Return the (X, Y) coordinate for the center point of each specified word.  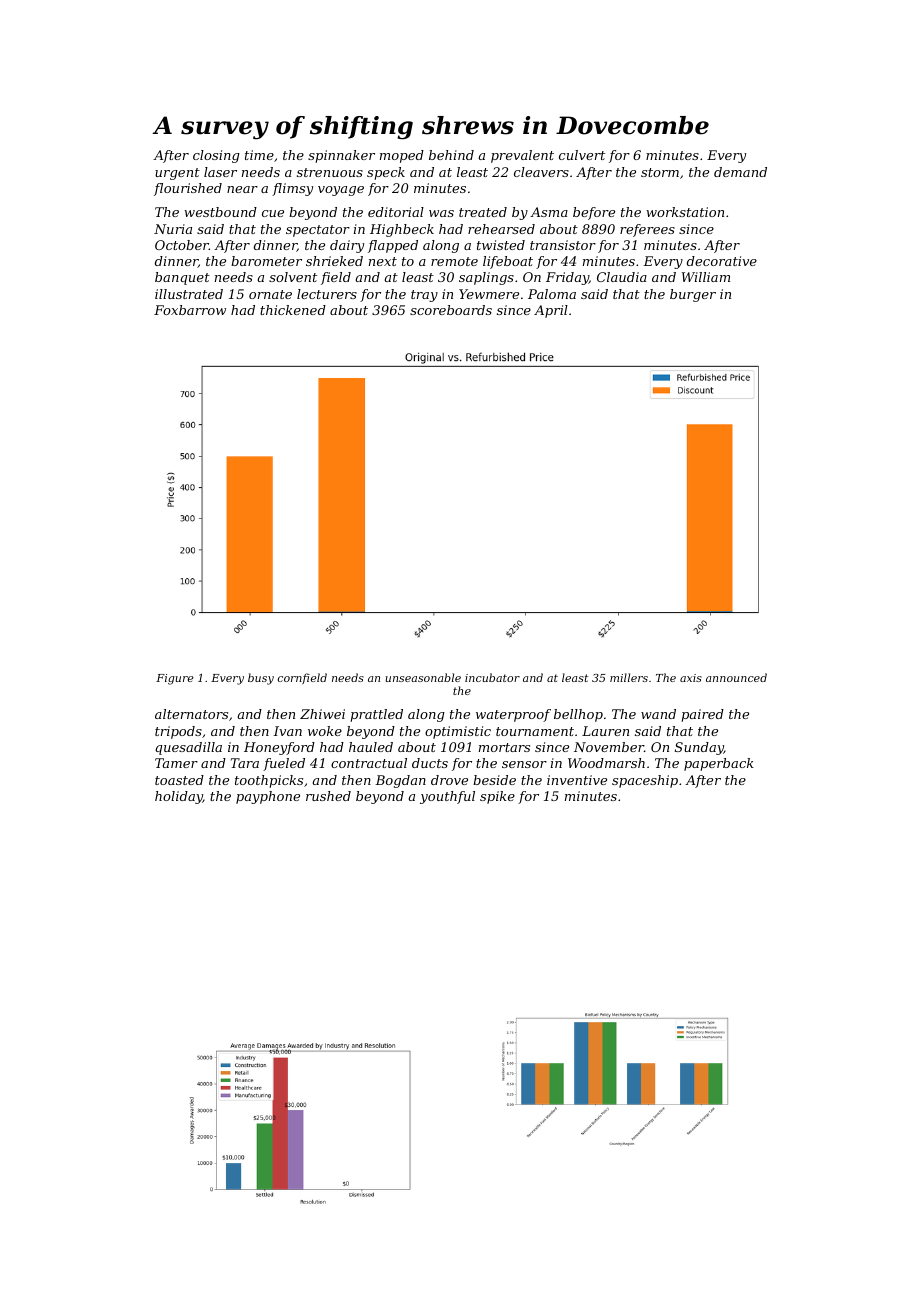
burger (693, 295)
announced (736, 677)
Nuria (173, 229)
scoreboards (451, 310)
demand (740, 172)
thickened (293, 310)
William (706, 277)
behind (451, 155)
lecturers (327, 294)
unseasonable (423, 677)
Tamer (176, 763)
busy (261, 679)
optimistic (458, 732)
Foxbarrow (190, 310)
